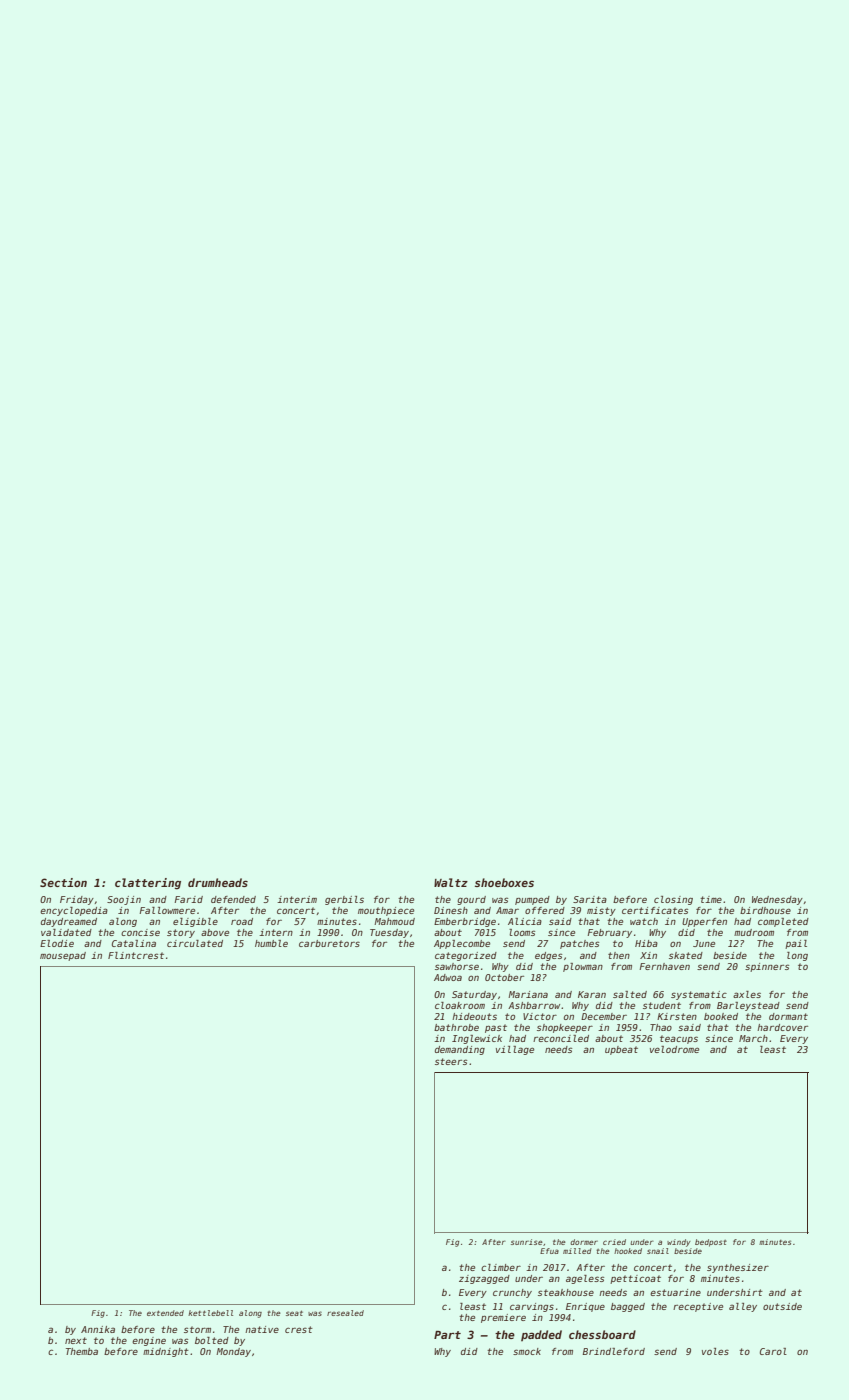 The height and width of the document is (1400, 849). I want to click on extended, so click(165, 1313).
